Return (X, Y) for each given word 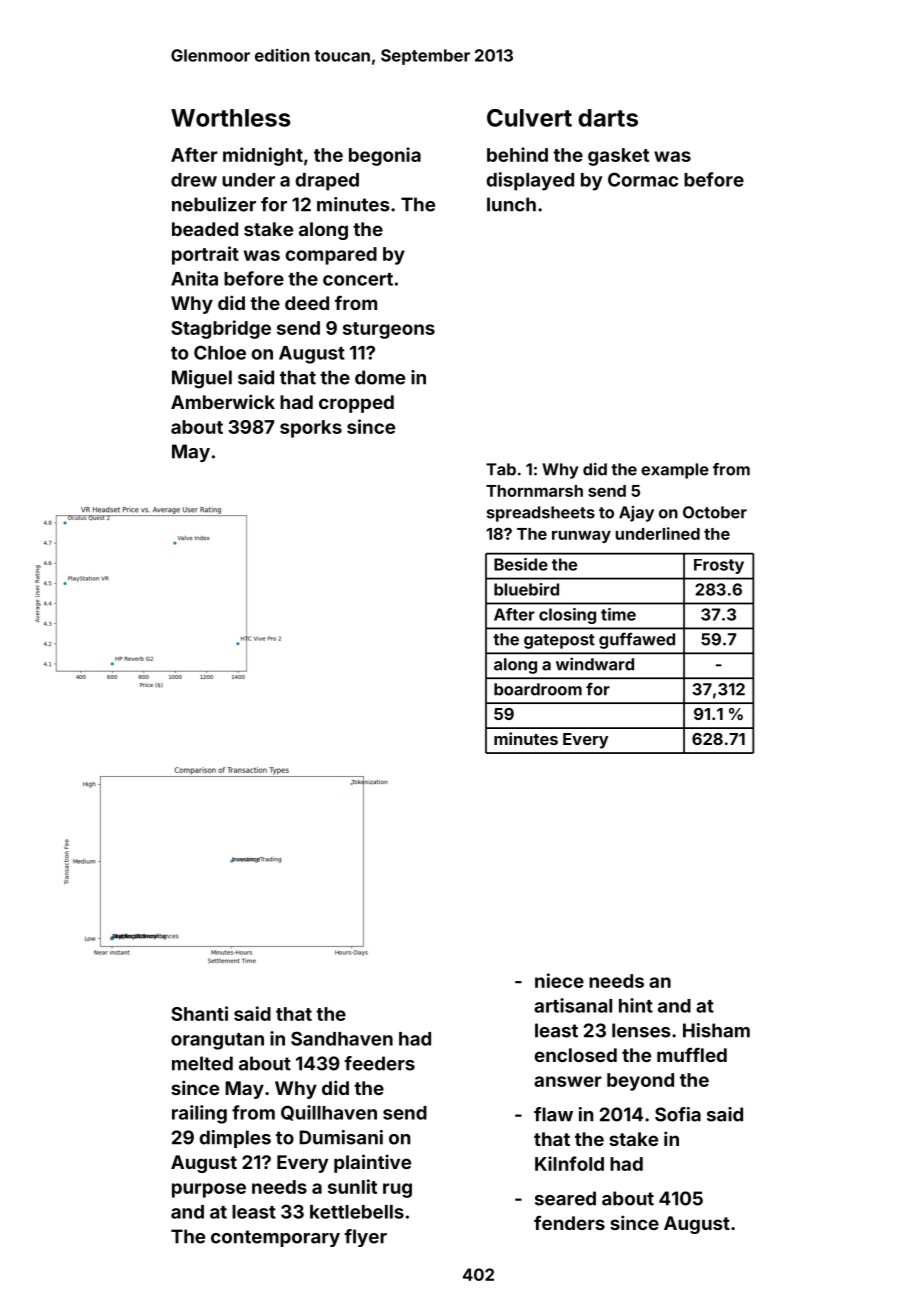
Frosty (719, 566)
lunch (511, 204)
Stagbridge (221, 329)
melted (202, 1063)
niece (559, 980)
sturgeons (389, 330)
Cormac (643, 179)
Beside (521, 564)
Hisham (716, 1030)
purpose (209, 1190)
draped (327, 182)
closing (567, 616)
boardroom (538, 689)
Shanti (199, 1013)
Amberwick (223, 401)
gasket (618, 157)
